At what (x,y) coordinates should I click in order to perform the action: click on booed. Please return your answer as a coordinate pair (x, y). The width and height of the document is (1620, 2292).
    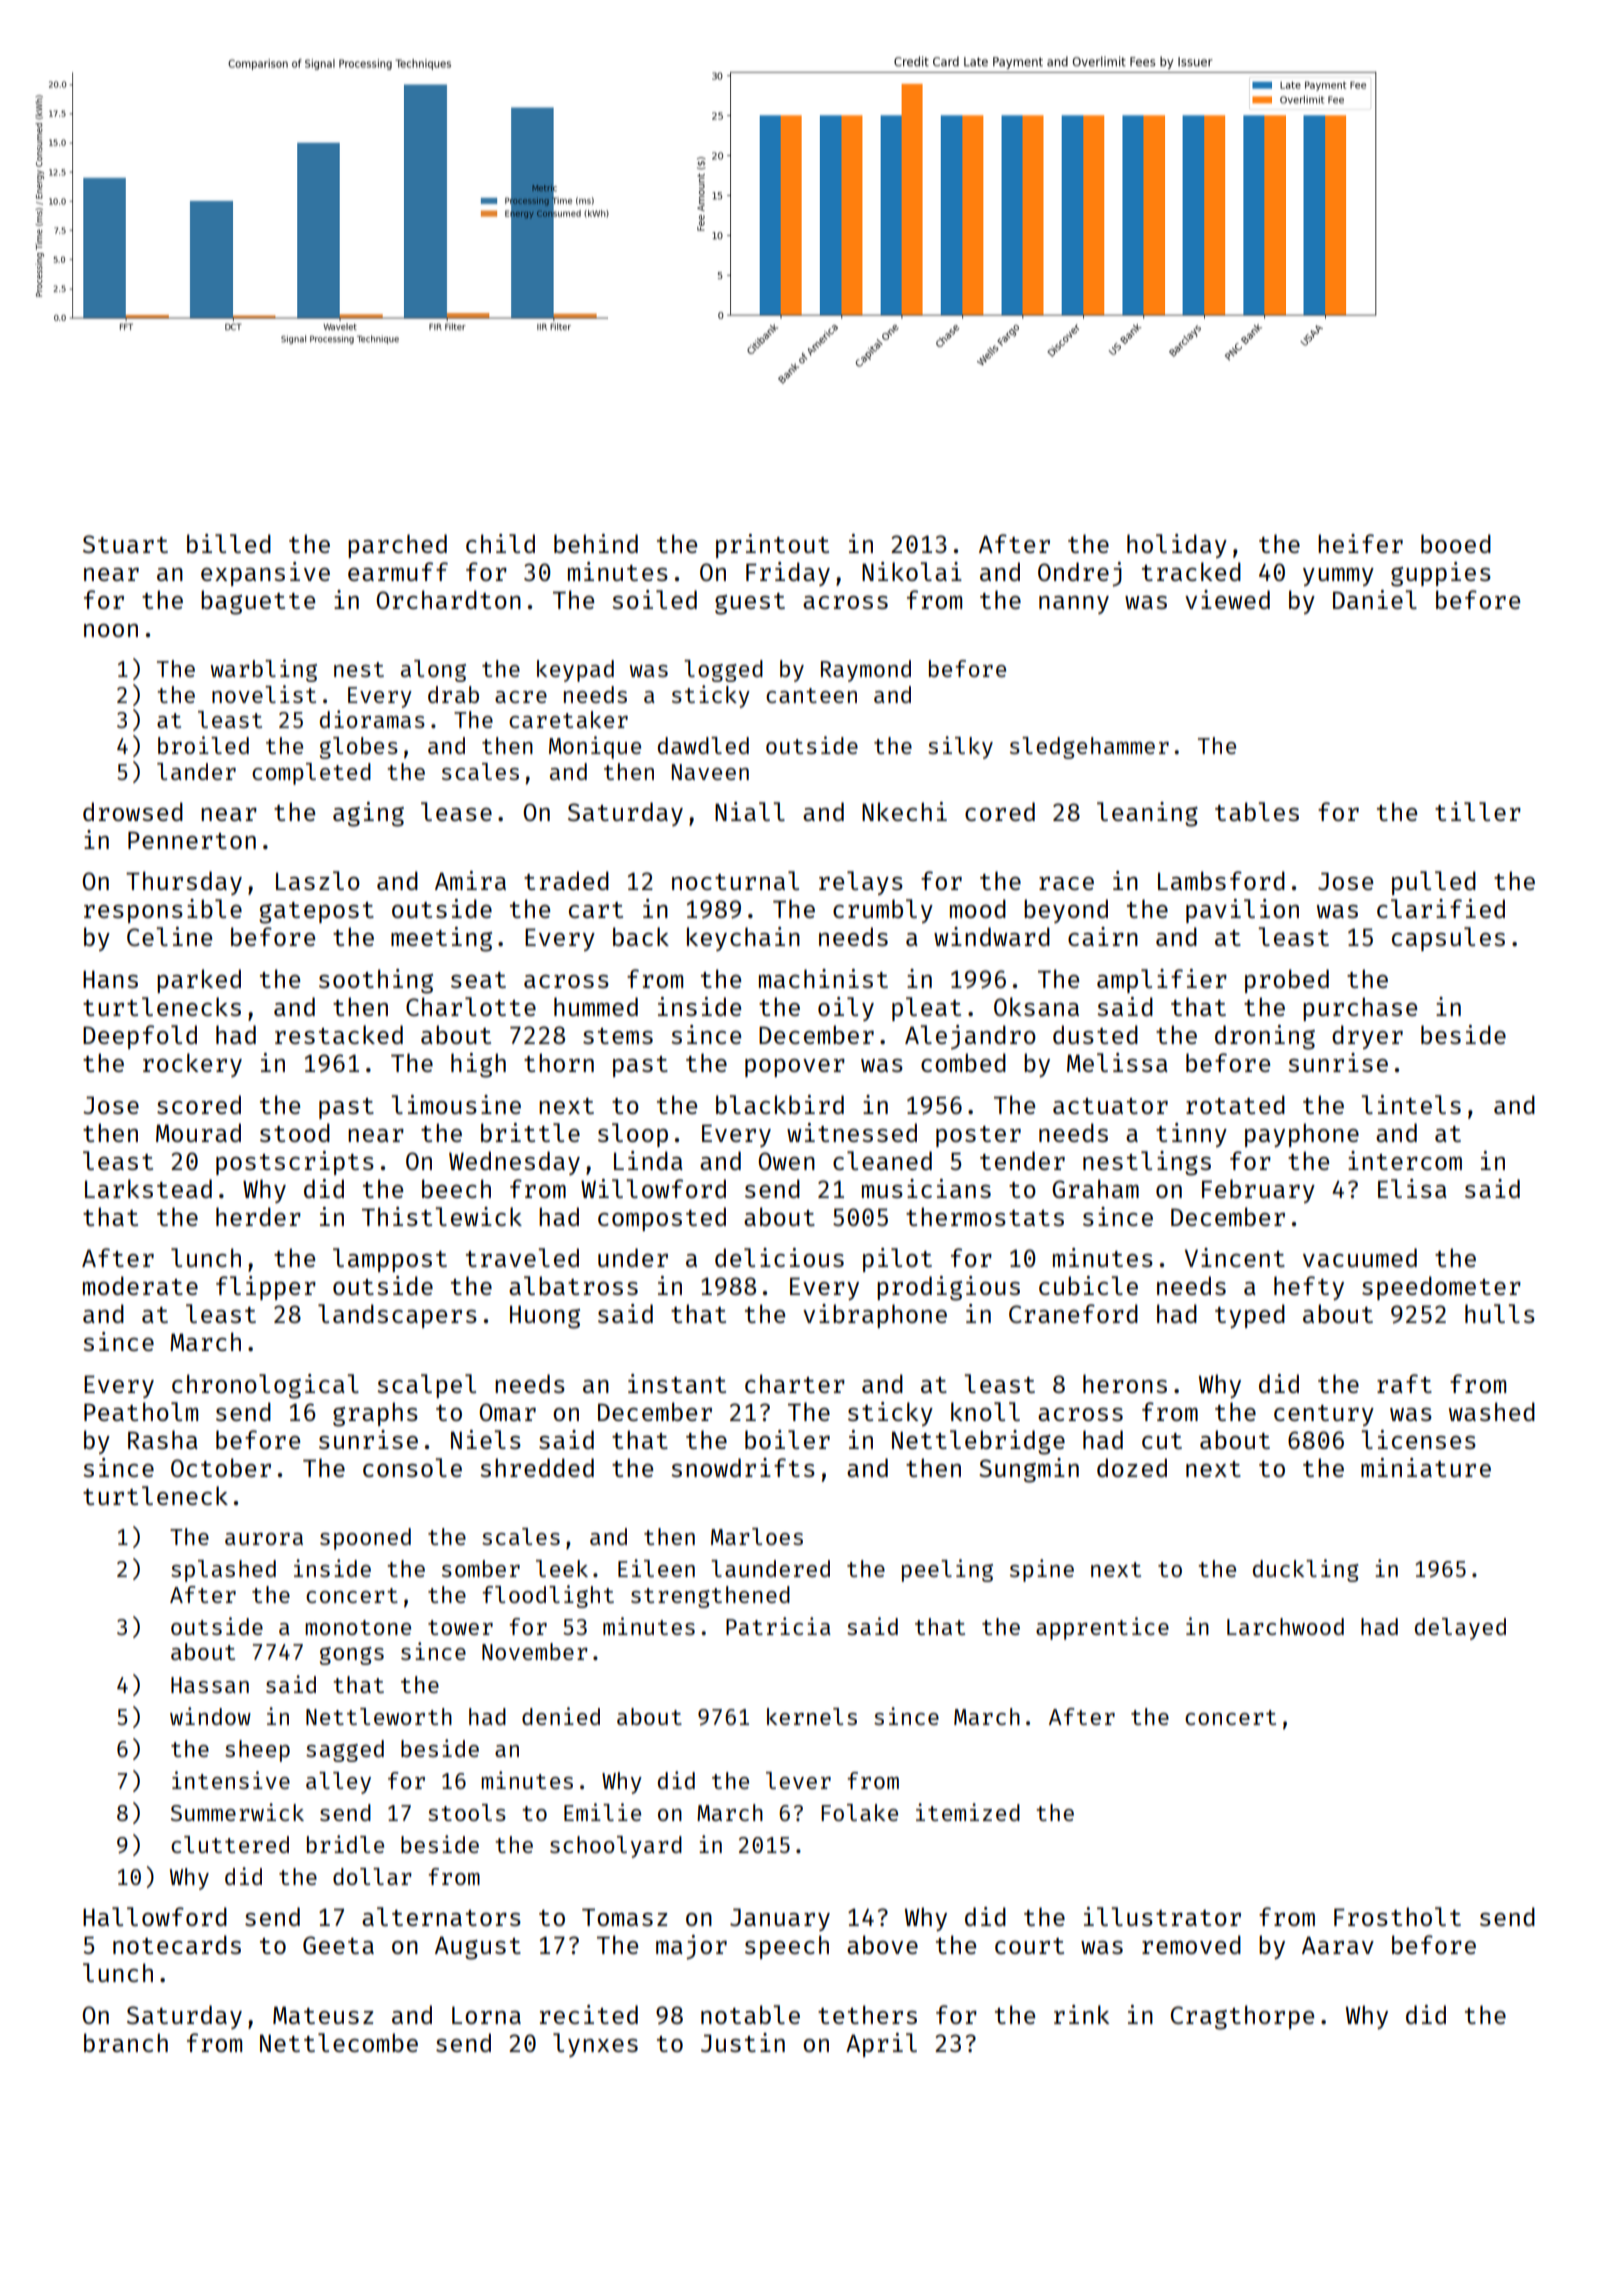
    Looking at the image, I should click on (1456, 543).
